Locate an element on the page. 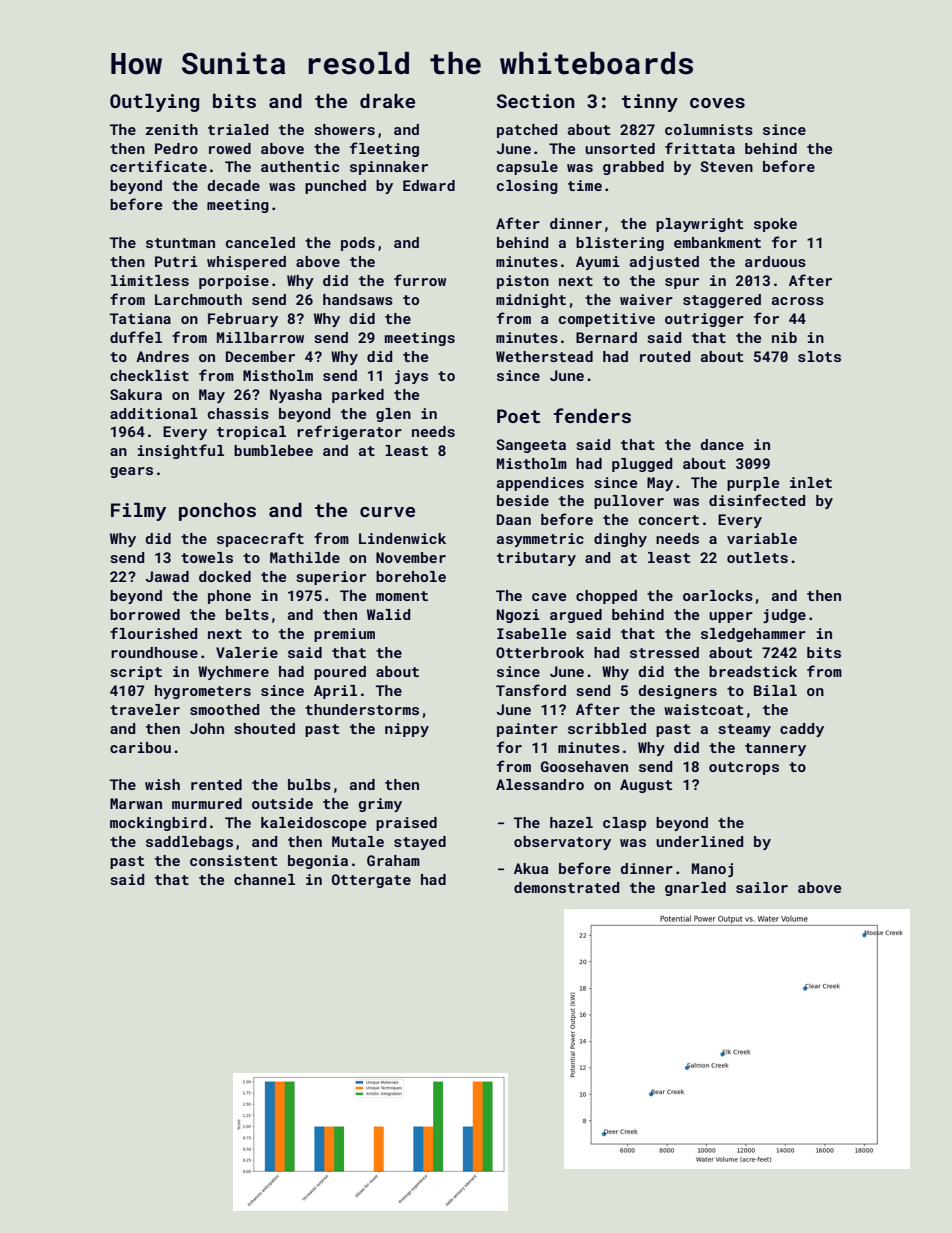 The width and height of the document is (952, 1233). Akua is located at coordinates (531, 868).
